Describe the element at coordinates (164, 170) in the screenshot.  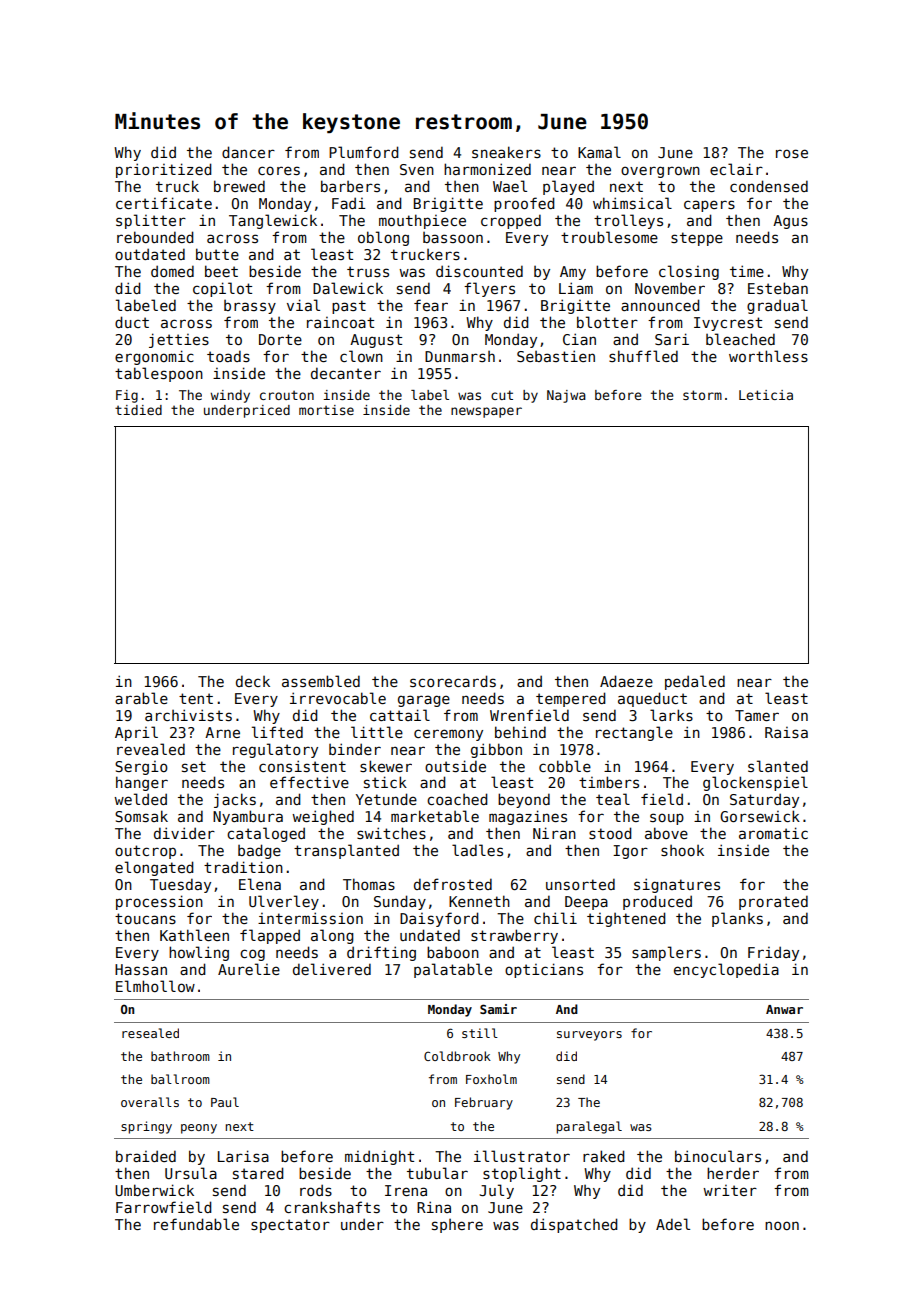
I see `prioritized` at that location.
